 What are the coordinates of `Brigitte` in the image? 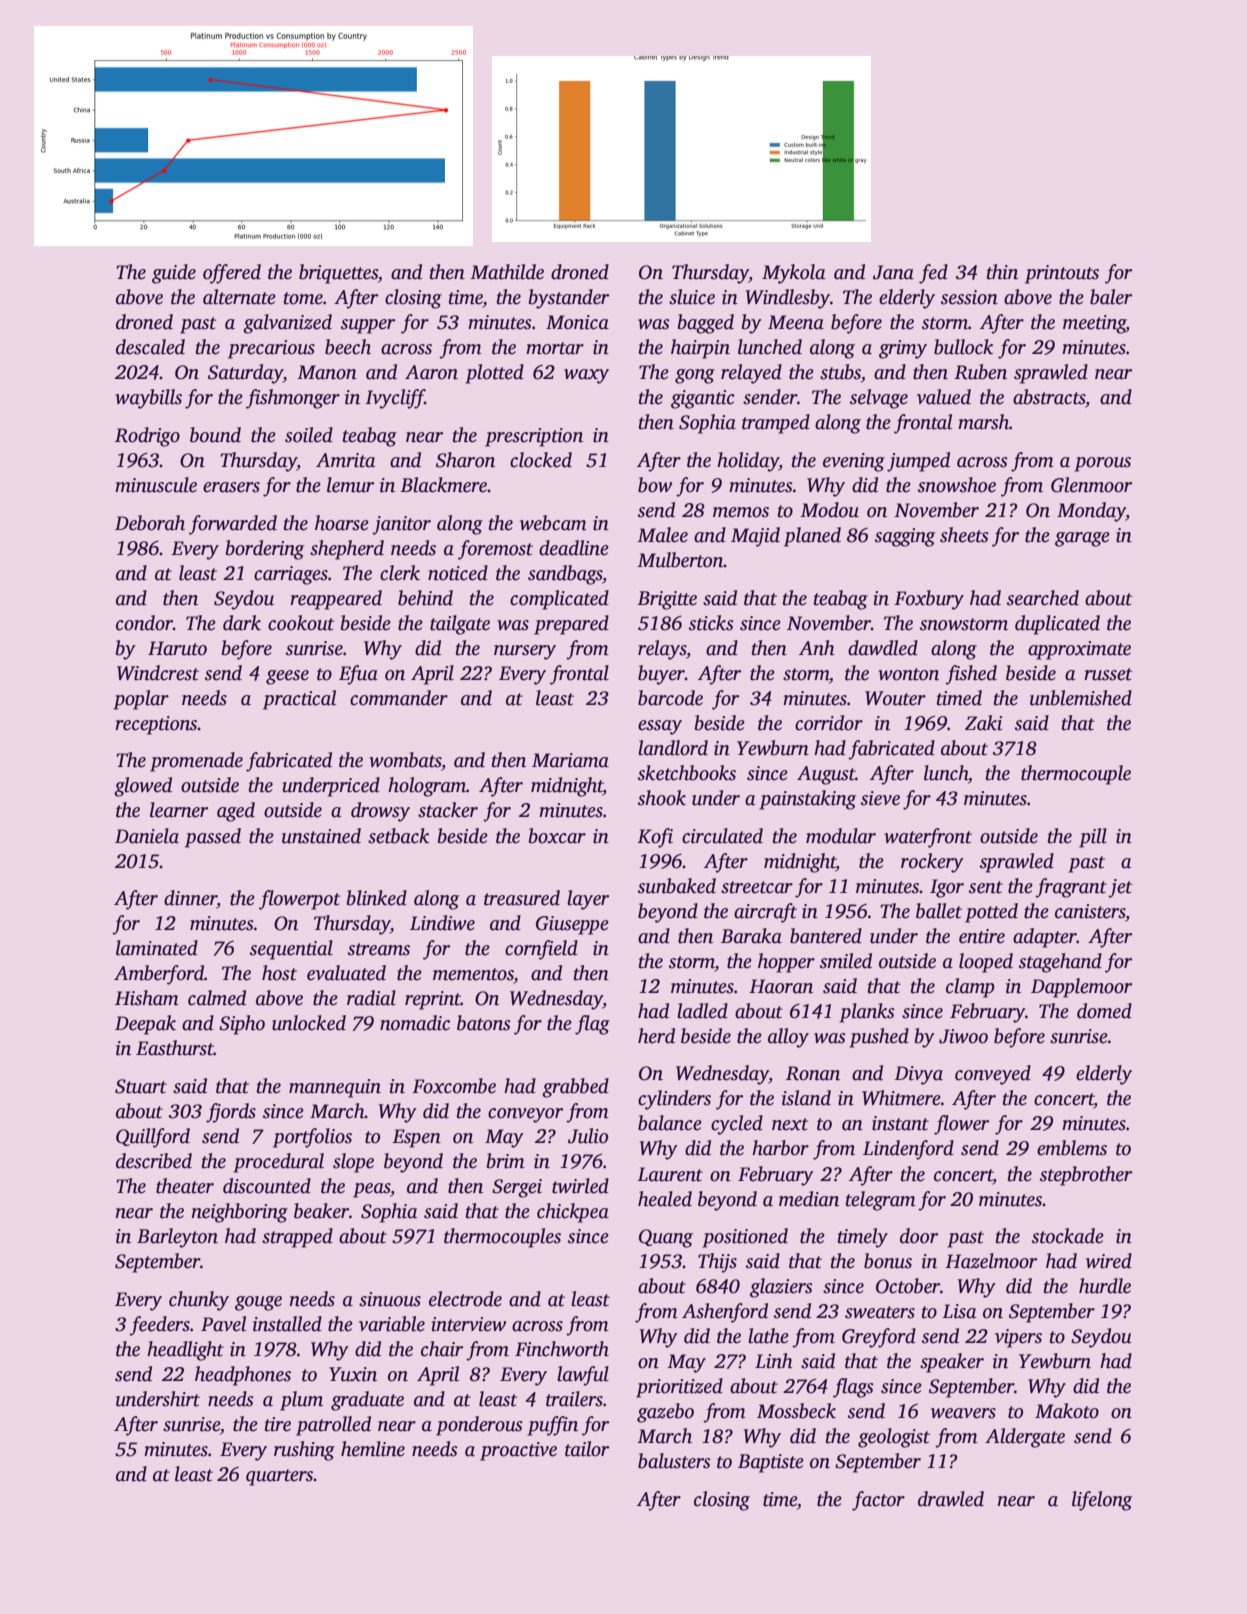 It's located at (667, 600).
